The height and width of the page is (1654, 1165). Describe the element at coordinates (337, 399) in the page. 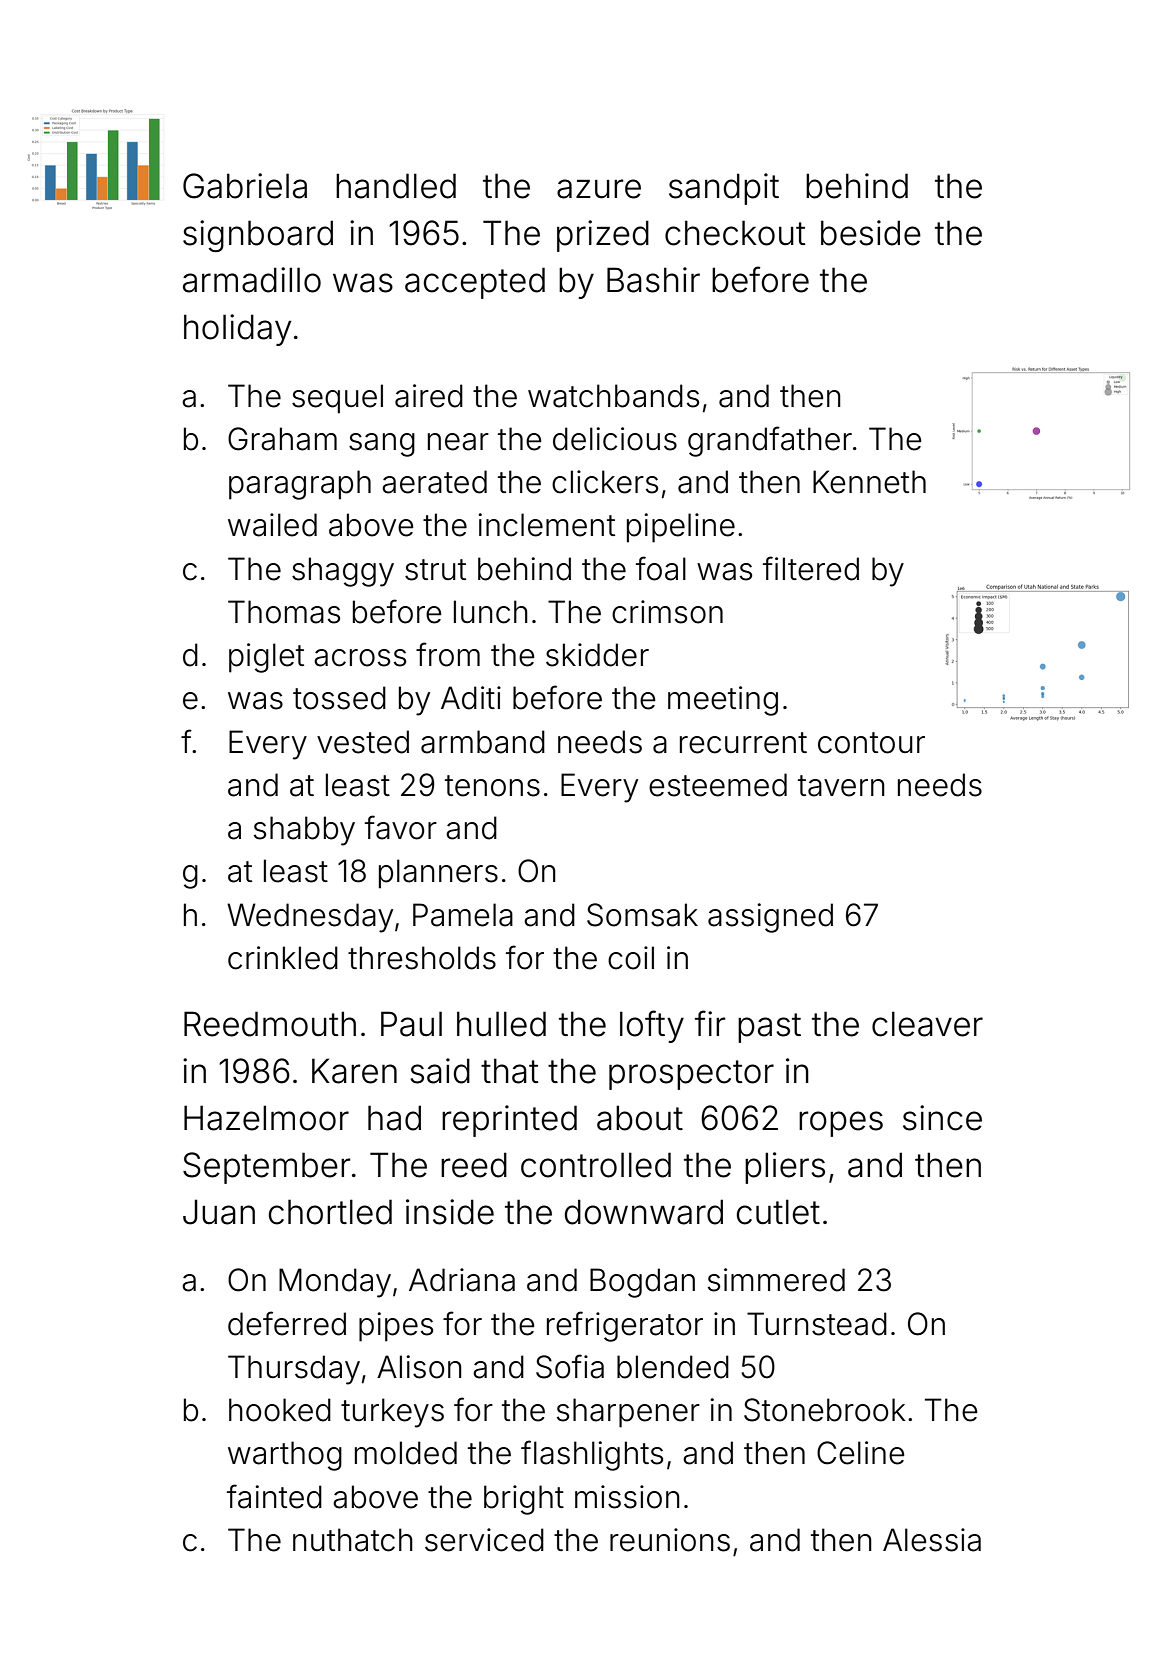

I see `sequel` at that location.
